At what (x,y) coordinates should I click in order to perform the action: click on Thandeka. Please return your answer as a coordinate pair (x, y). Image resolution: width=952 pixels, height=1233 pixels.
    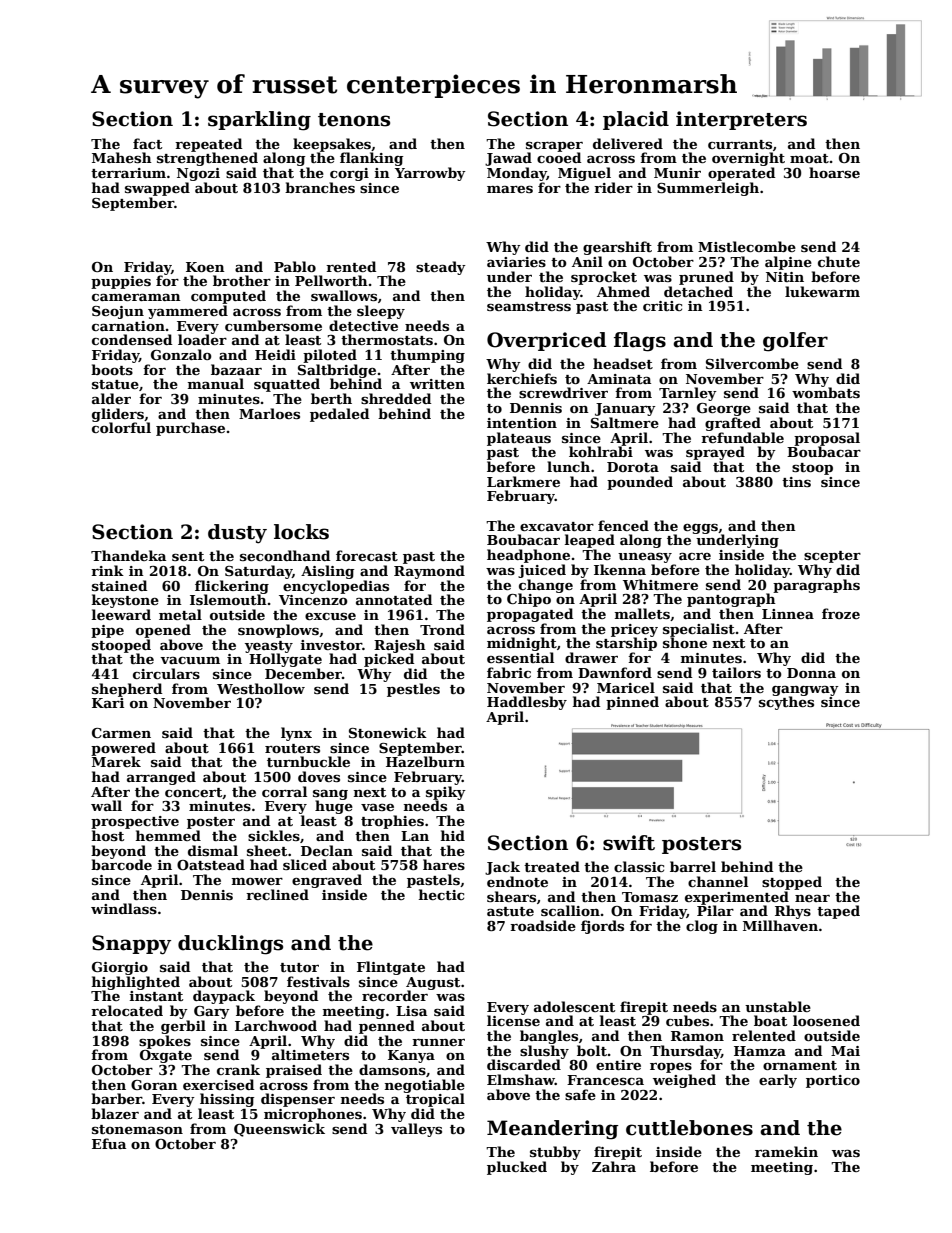
    Looking at the image, I should click on (128, 555).
